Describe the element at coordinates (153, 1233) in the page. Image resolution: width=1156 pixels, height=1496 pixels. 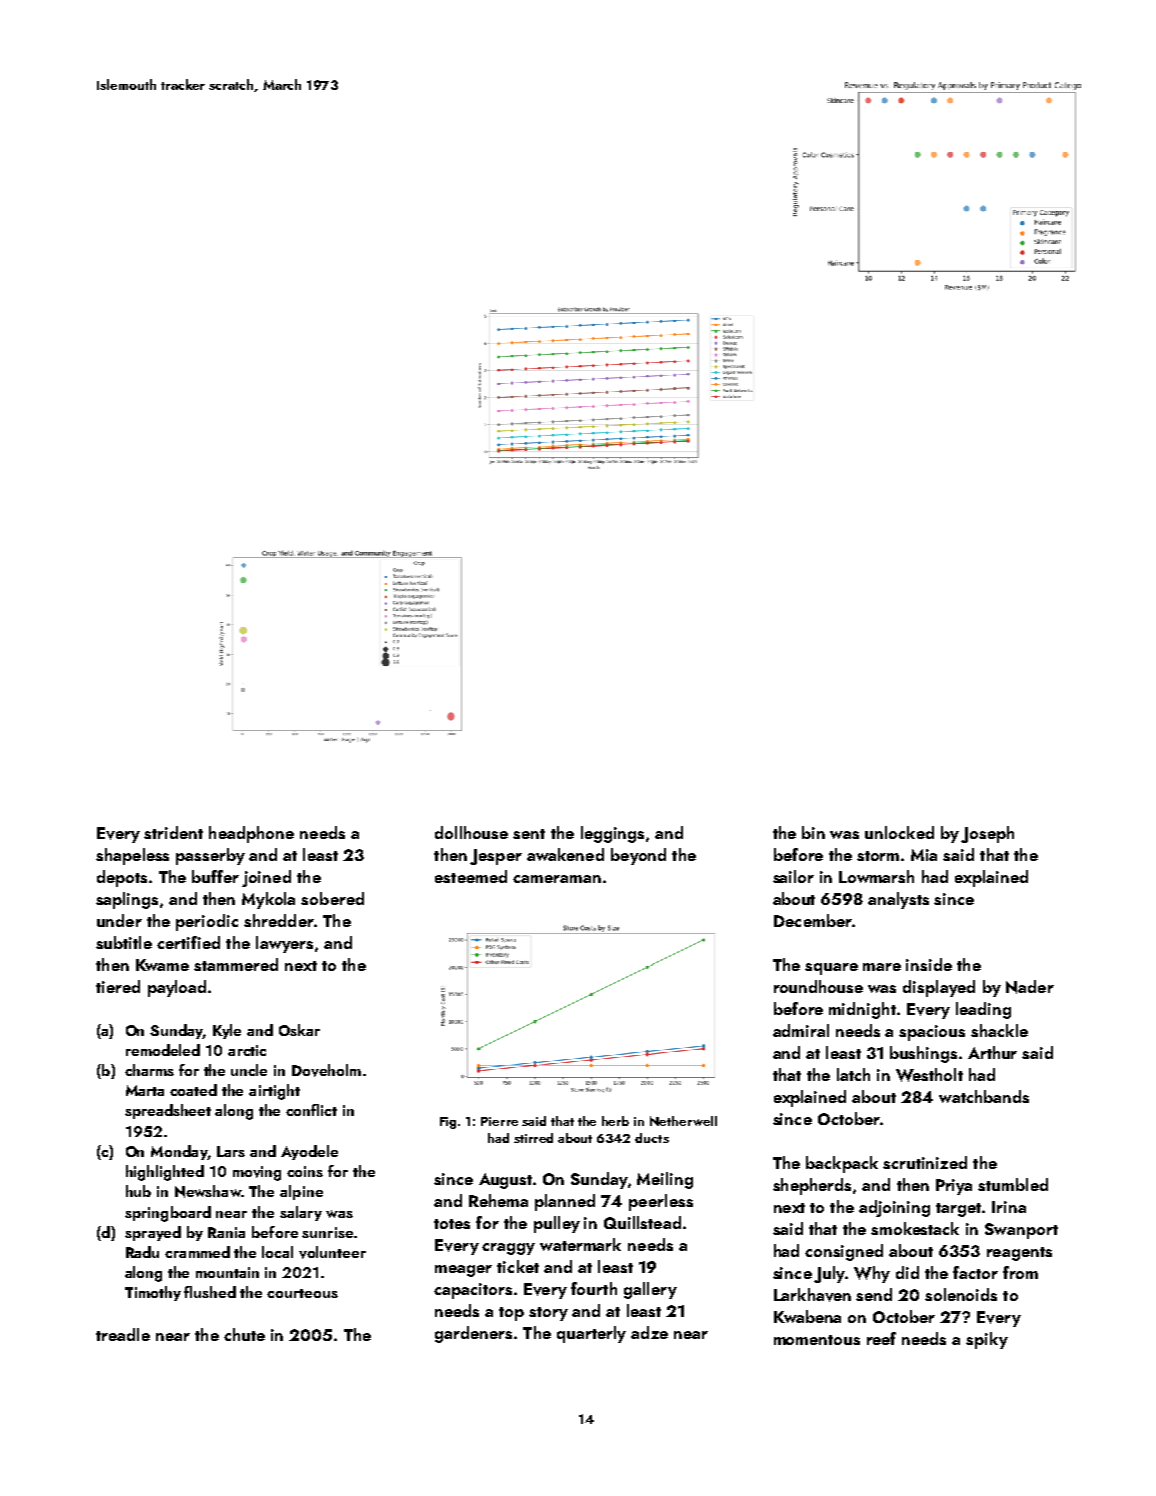
I see `sprayed` at that location.
